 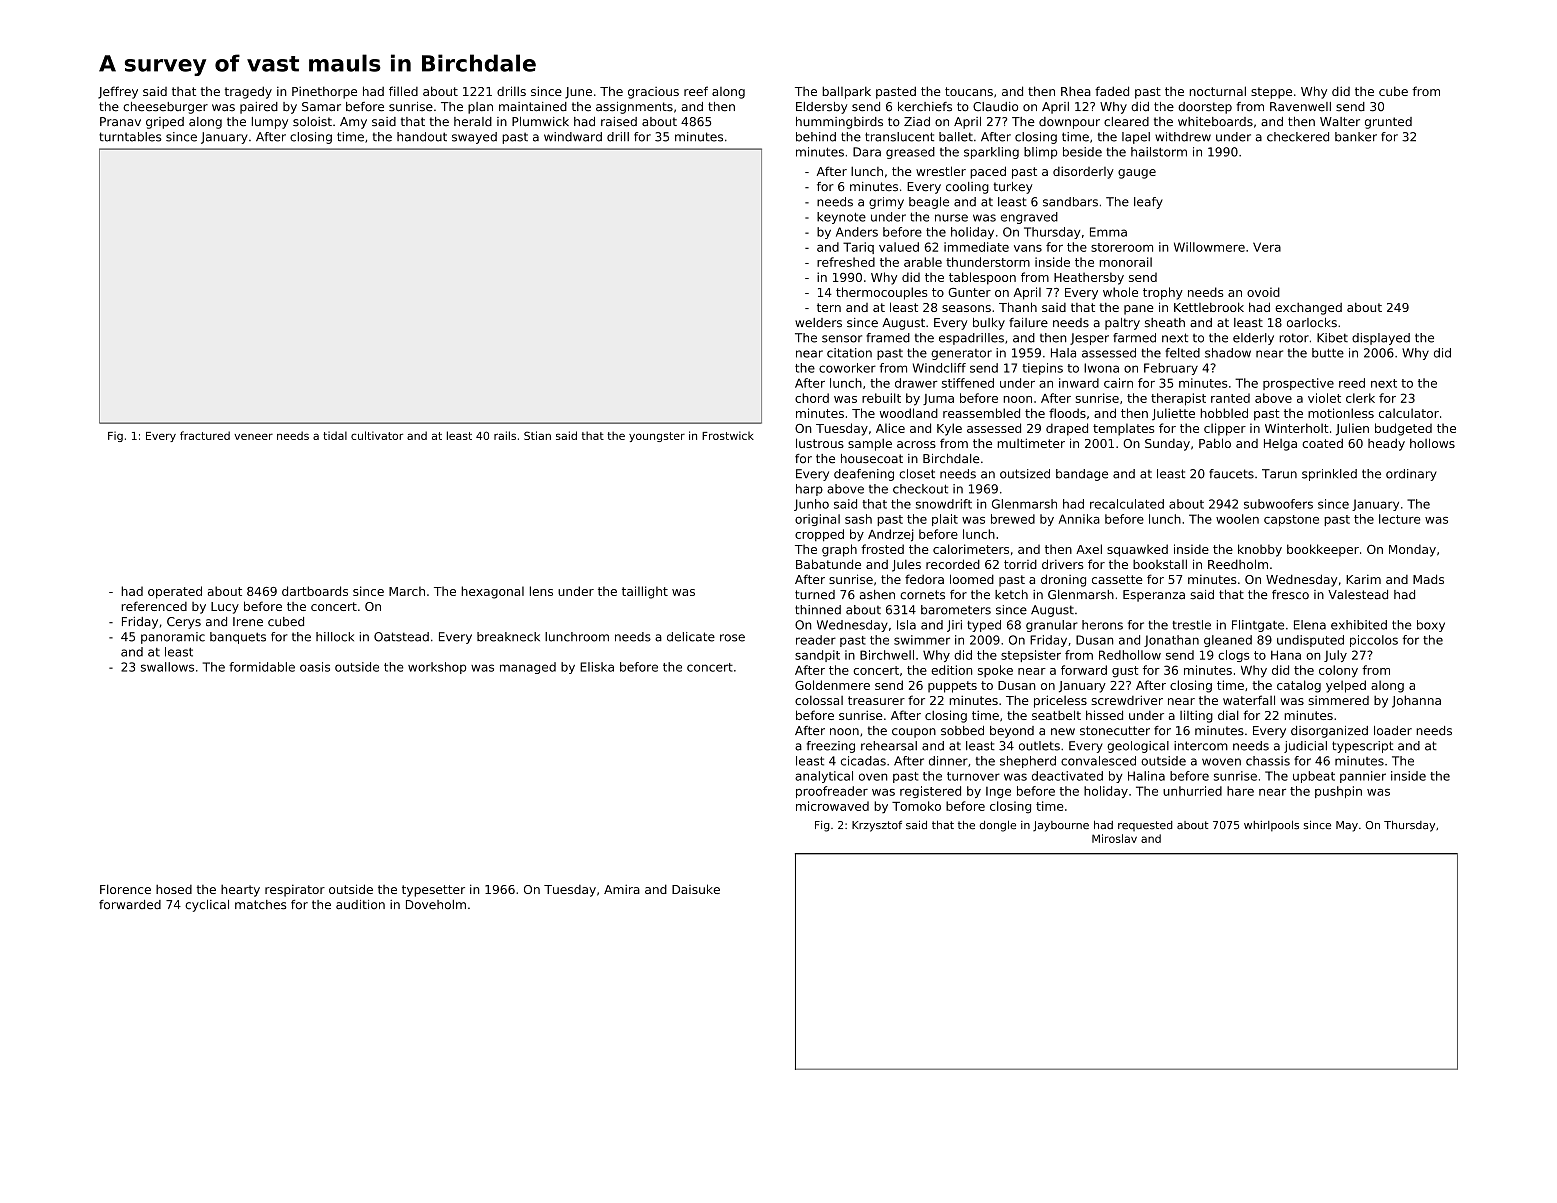 What do you see at coordinates (205, 435) in the screenshot?
I see `fractured` at bounding box center [205, 435].
